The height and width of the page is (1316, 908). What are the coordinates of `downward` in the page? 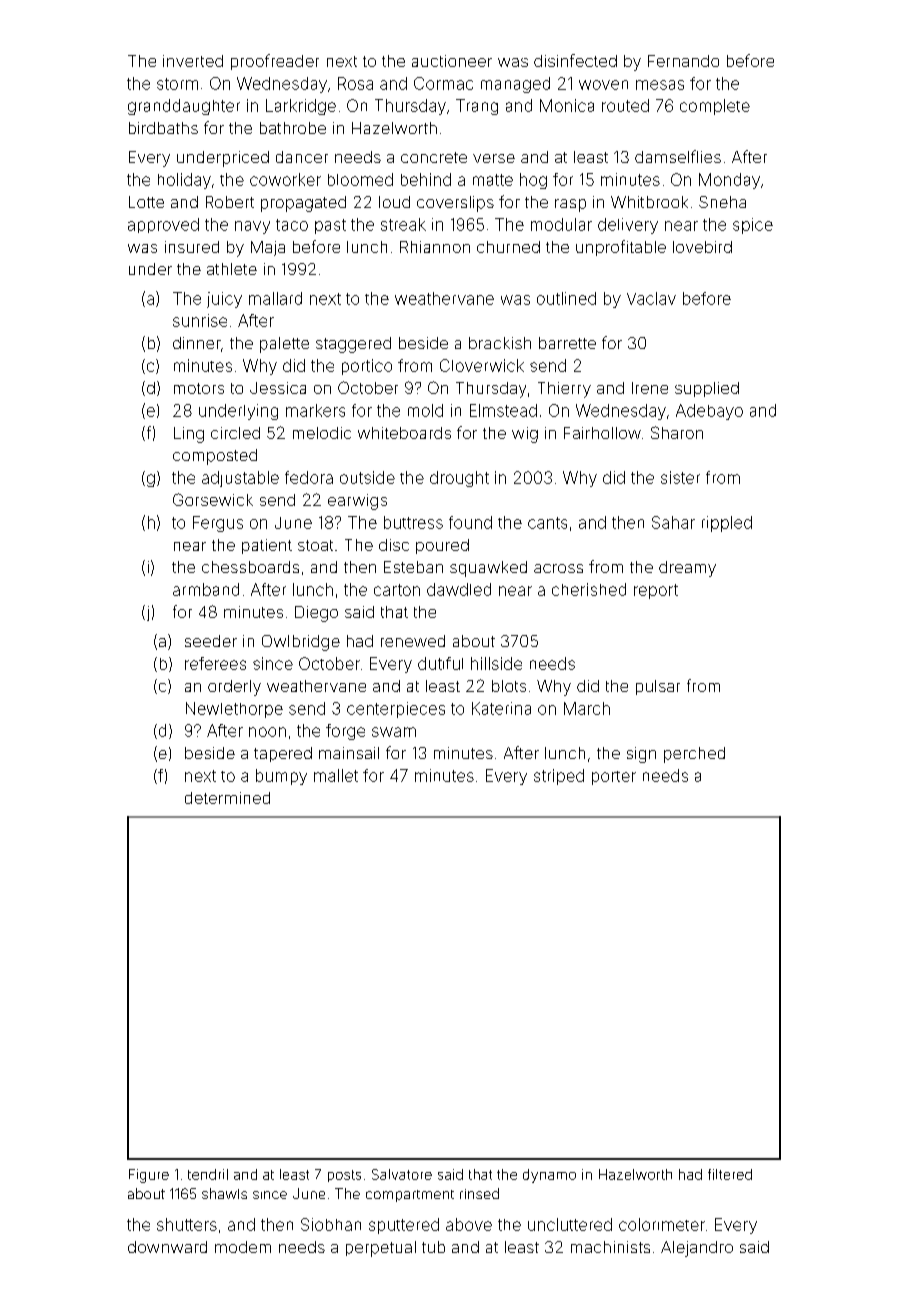 It's located at (167, 1247).
